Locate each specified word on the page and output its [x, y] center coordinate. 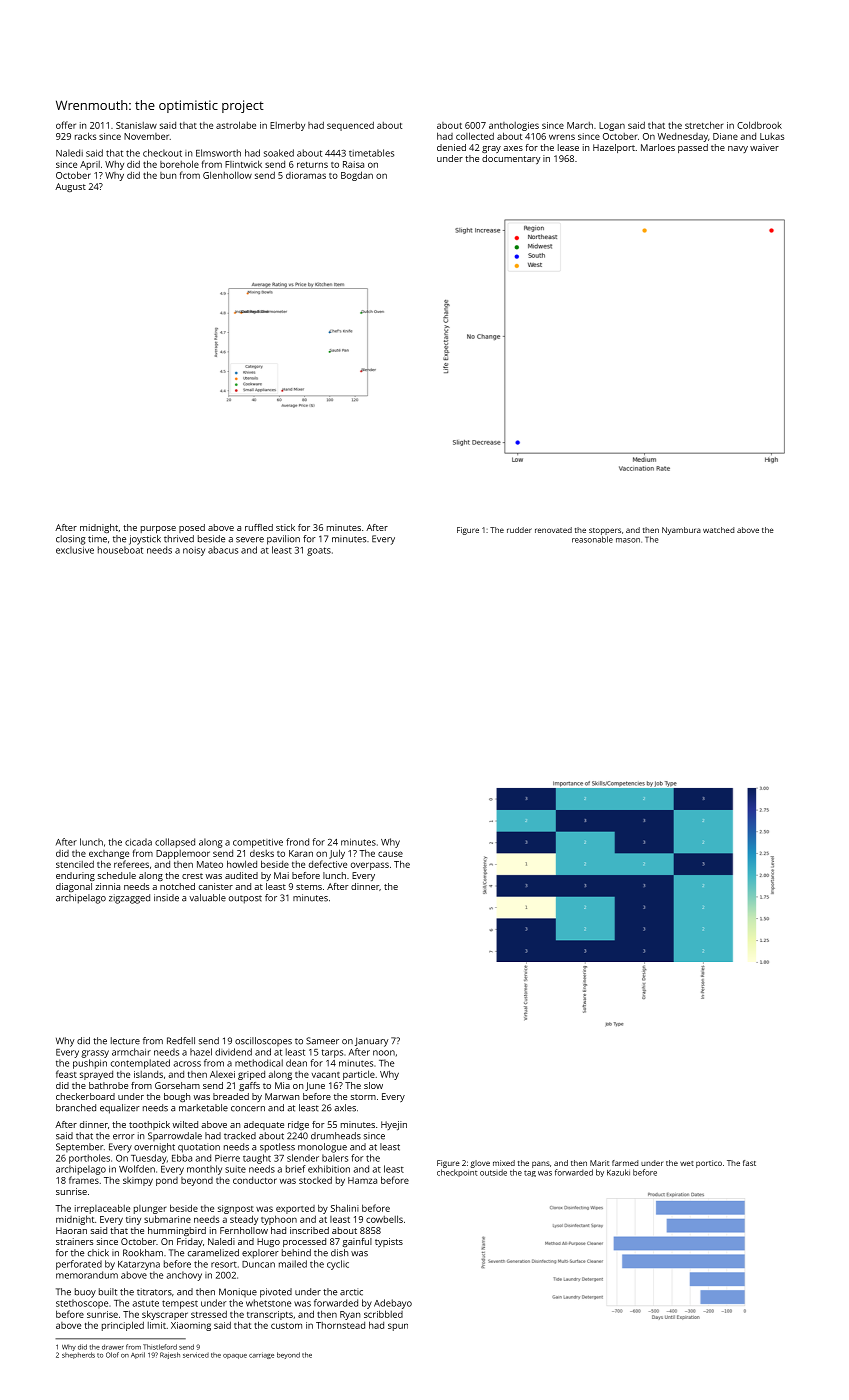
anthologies [514, 126]
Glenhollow [227, 175]
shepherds [78, 1355]
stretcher [704, 125]
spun [398, 1327]
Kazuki [618, 1172]
